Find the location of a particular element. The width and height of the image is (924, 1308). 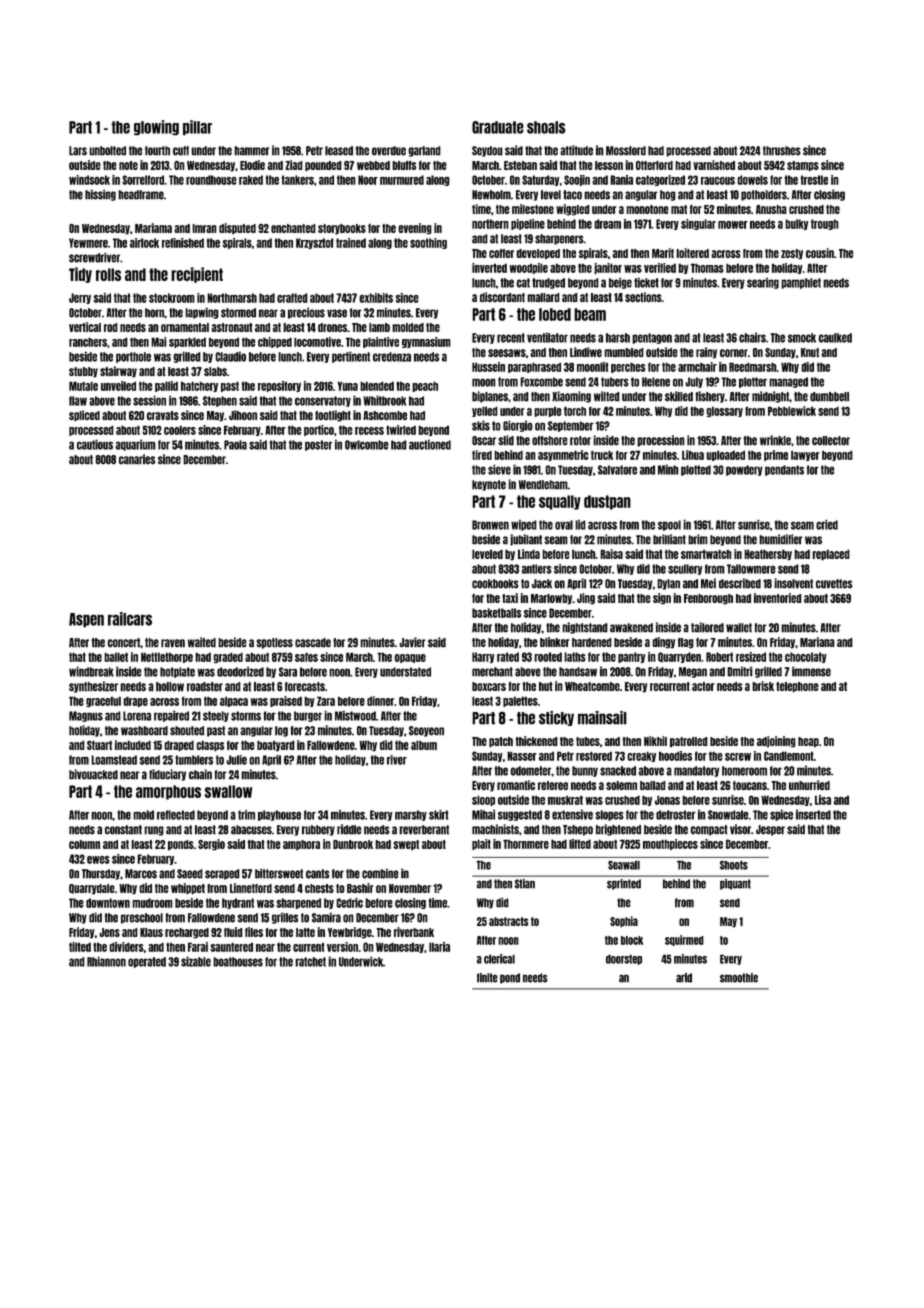

cautious is located at coordinates (95, 444).
